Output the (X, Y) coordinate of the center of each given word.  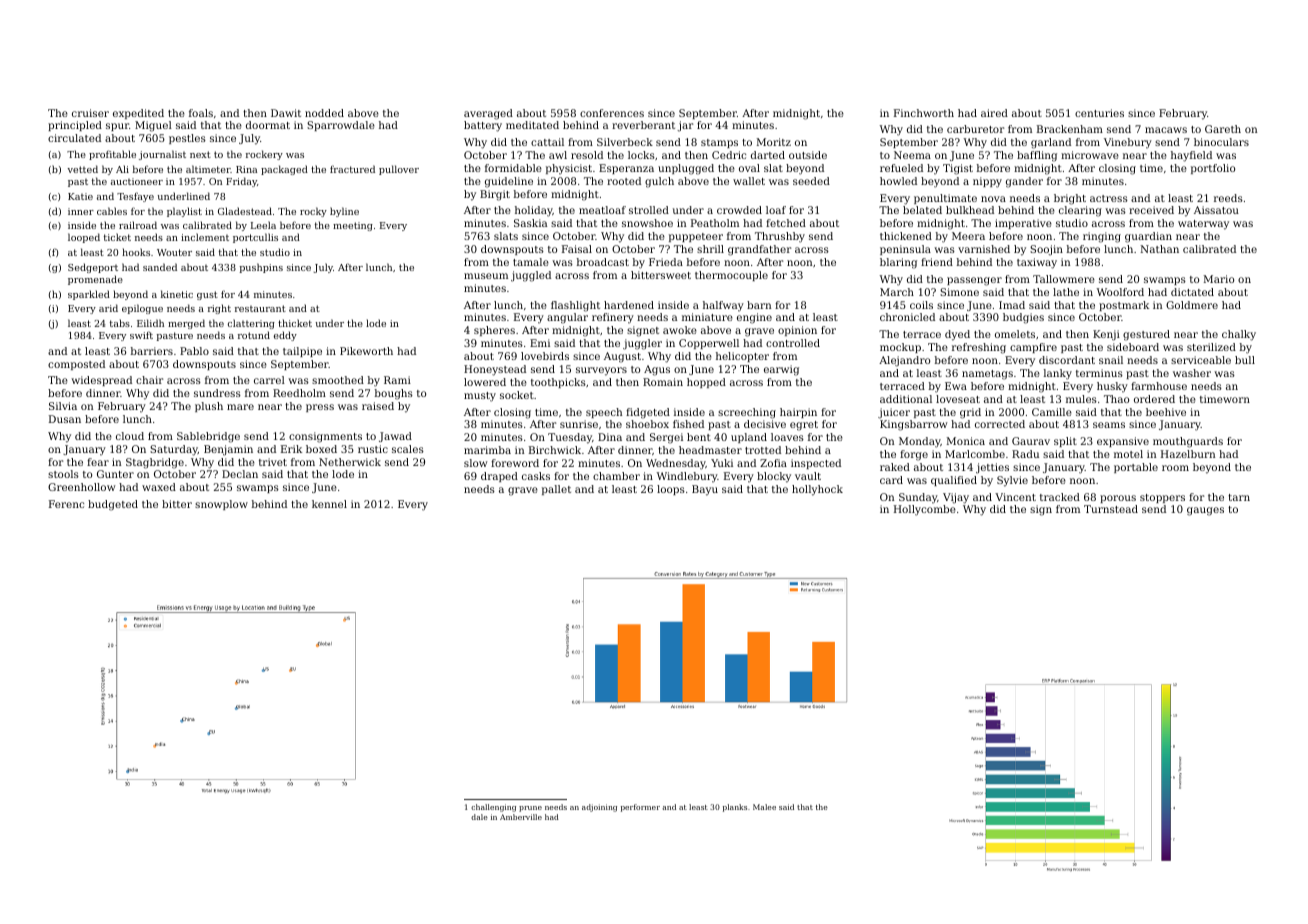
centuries (1099, 113)
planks (735, 808)
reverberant (643, 125)
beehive (1166, 412)
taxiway (1037, 263)
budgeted (113, 505)
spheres (494, 331)
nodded (324, 113)
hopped (706, 383)
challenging (493, 808)
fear (98, 462)
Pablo (194, 351)
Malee (764, 807)
